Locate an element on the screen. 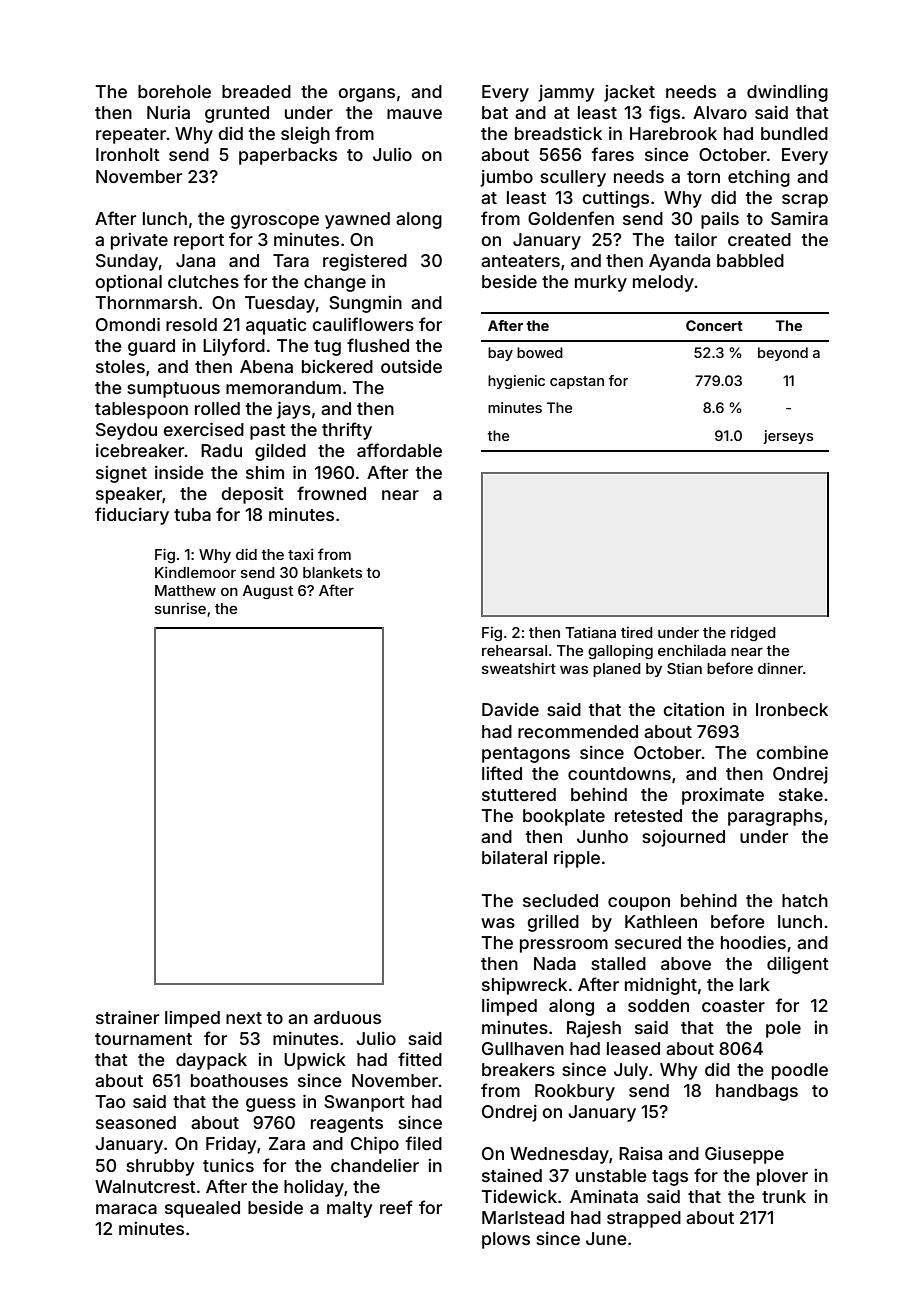 This screenshot has height=1311, width=924. affordable is located at coordinates (399, 450).
